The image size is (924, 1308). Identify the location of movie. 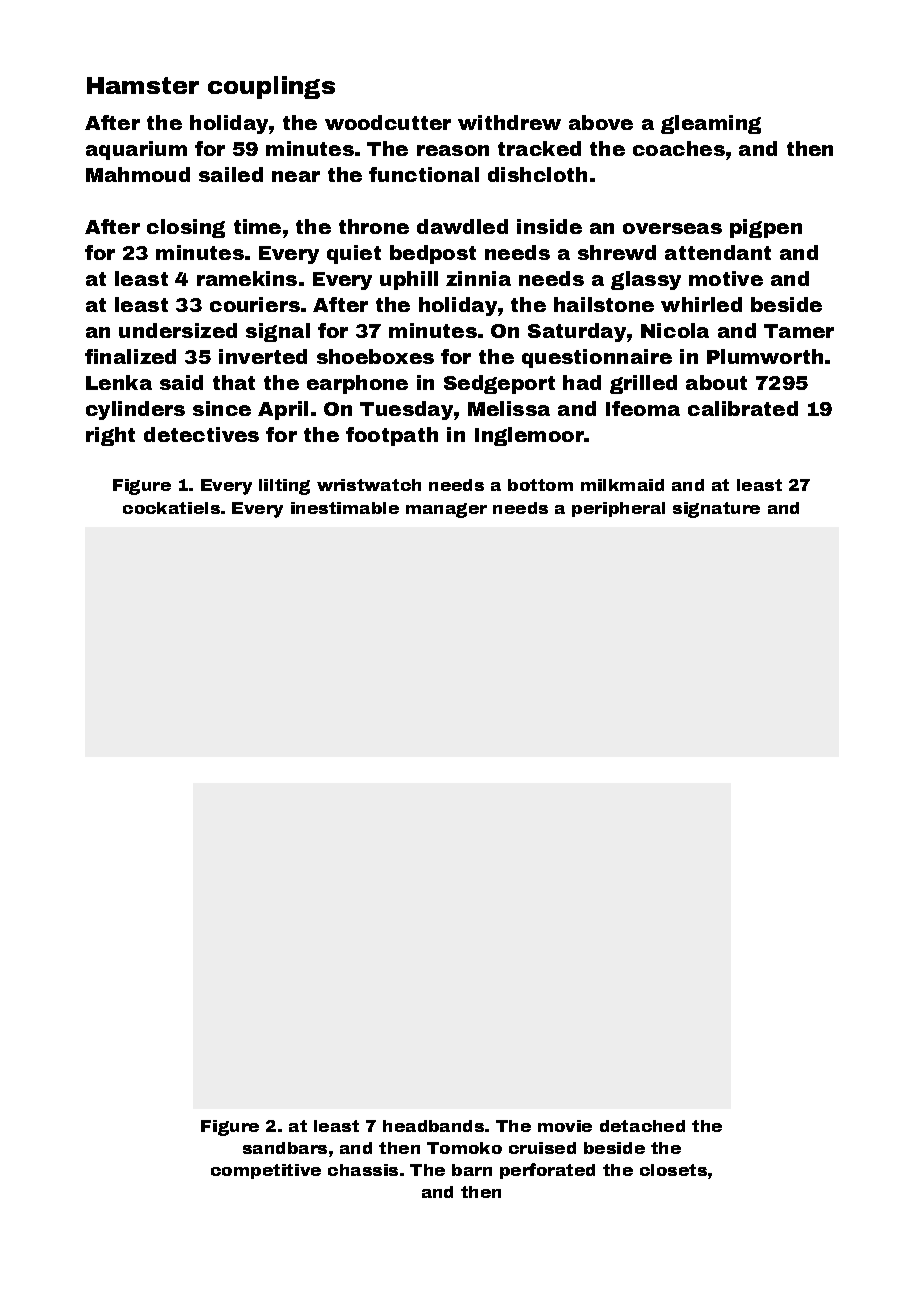
(565, 1126).
